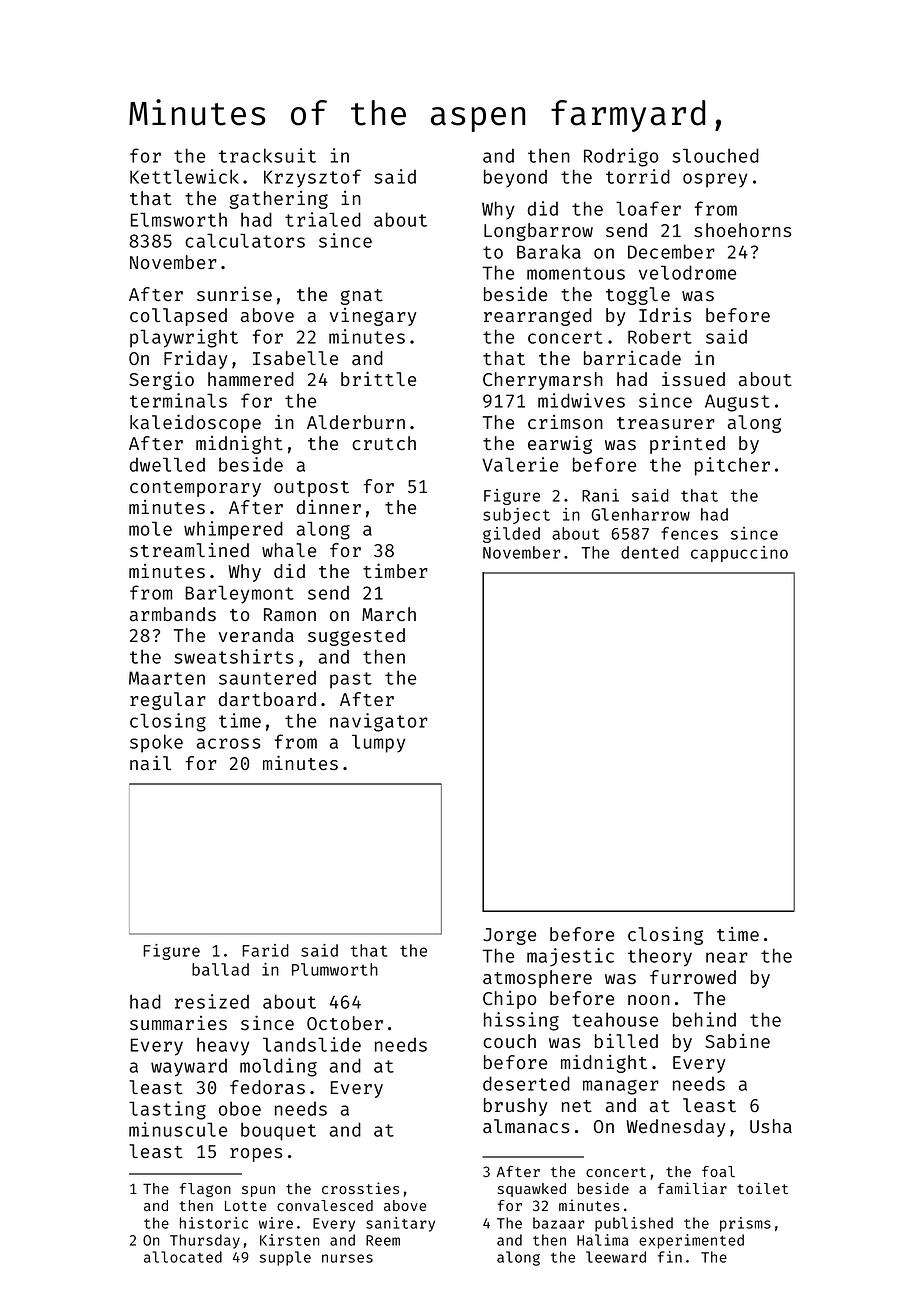 This screenshot has height=1314, width=924. I want to click on gilded, so click(511, 535).
